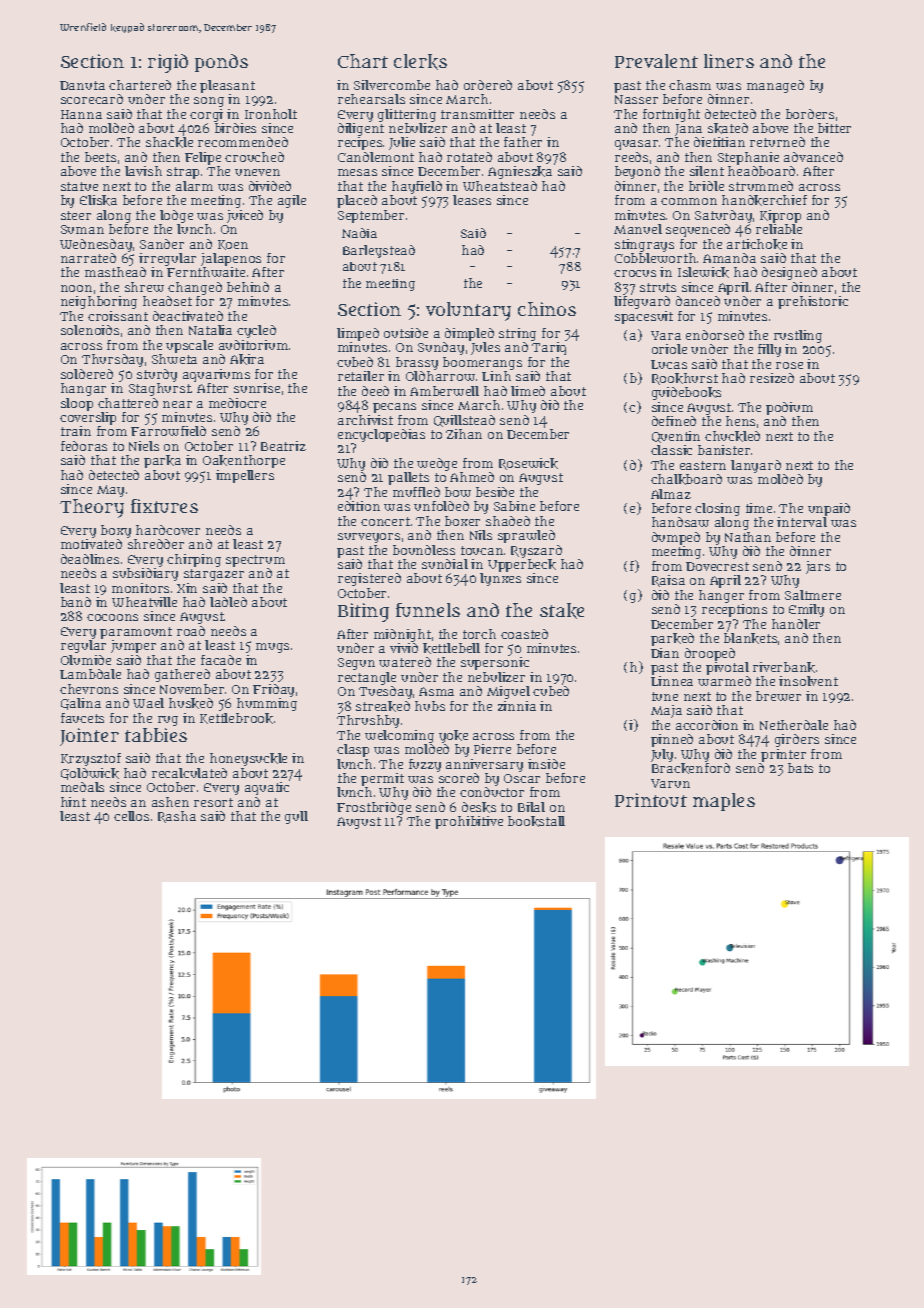 Image resolution: width=924 pixels, height=1308 pixels. Describe the element at coordinates (672, 639) in the screenshot. I see `parked` at that location.
